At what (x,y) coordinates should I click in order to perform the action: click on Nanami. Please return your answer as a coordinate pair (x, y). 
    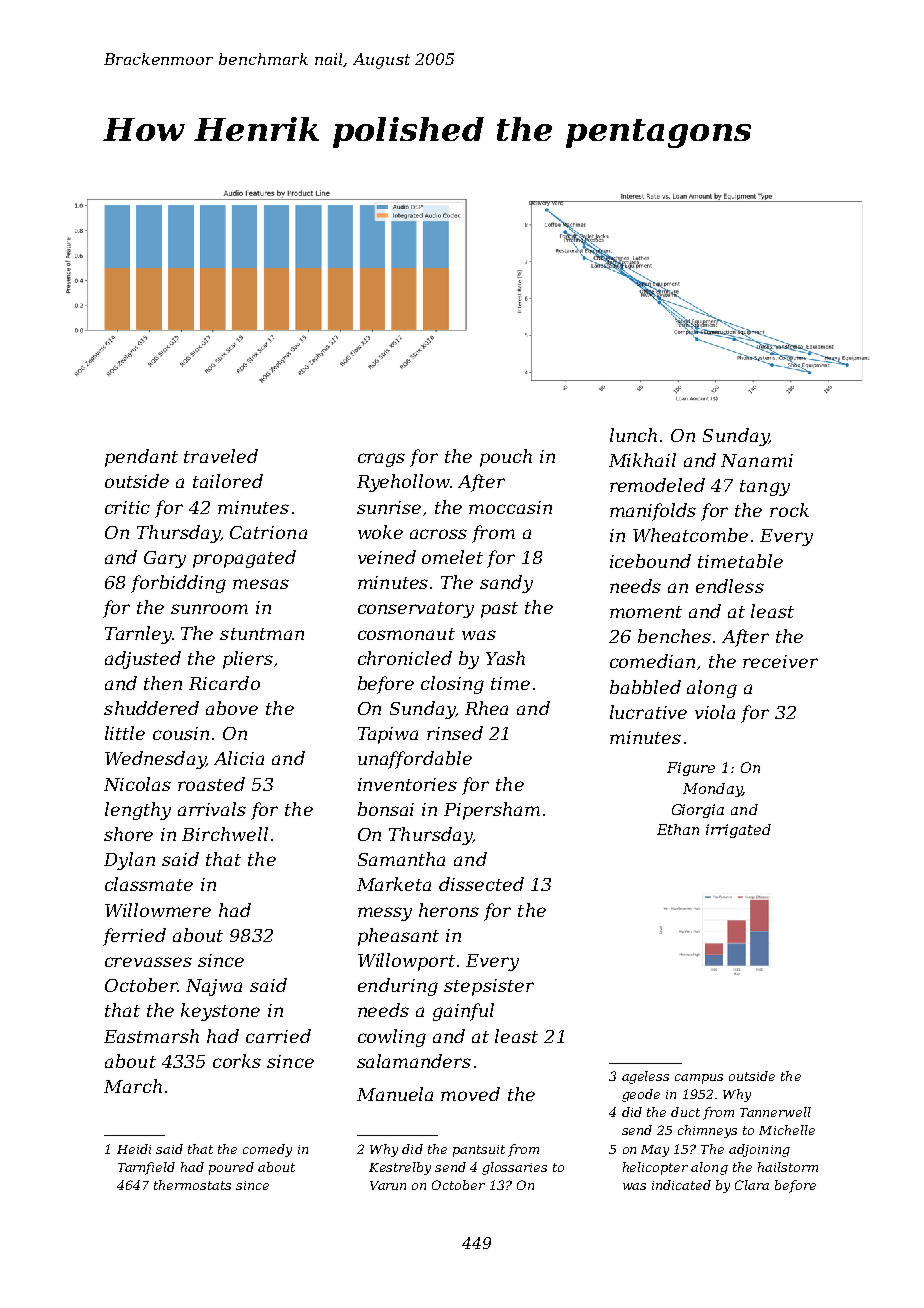
    Looking at the image, I should click on (757, 460).
